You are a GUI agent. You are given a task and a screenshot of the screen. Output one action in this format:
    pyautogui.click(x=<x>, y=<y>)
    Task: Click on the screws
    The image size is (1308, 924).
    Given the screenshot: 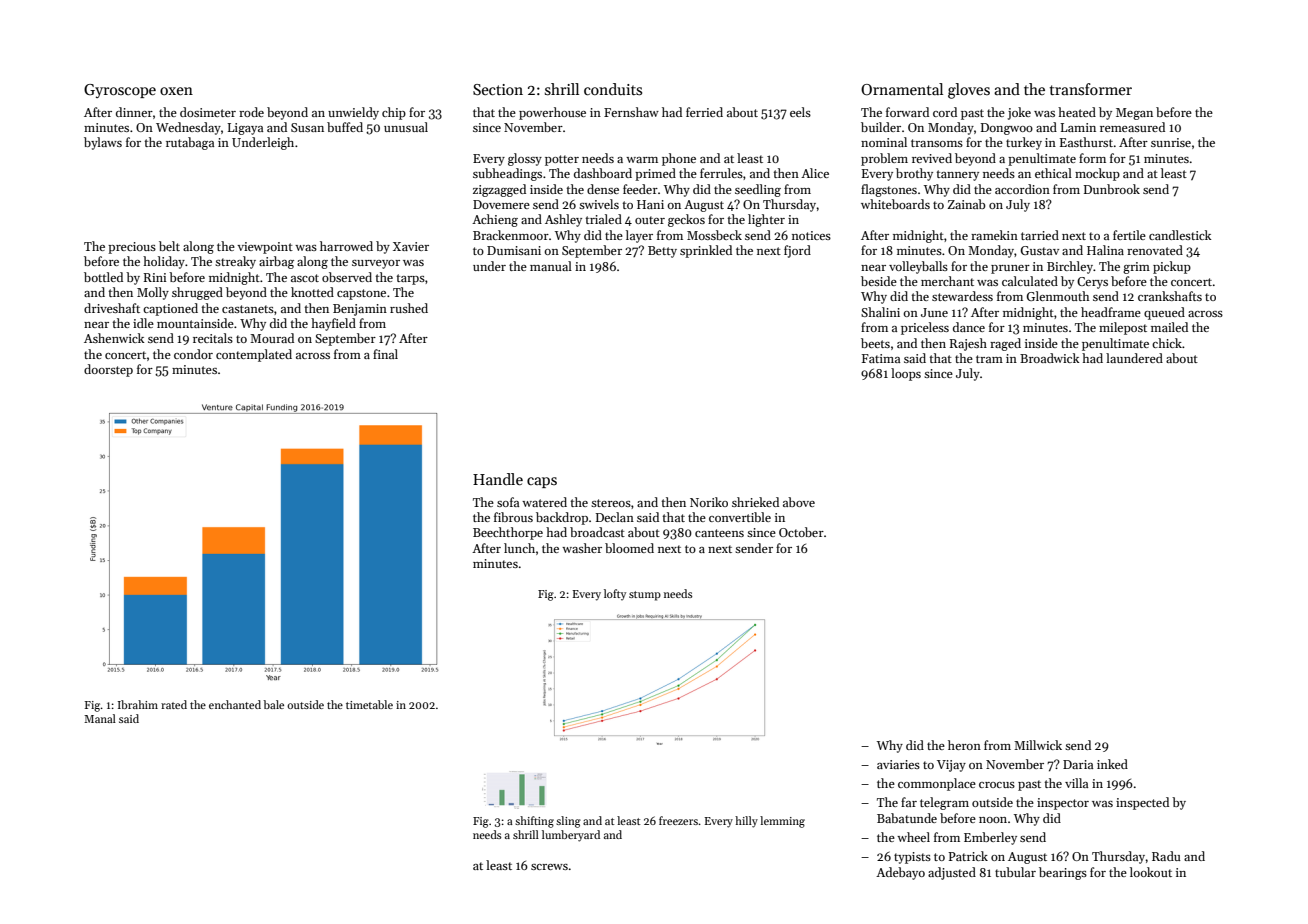 What is the action you would take?
    pyautogui.click(x=549, y=867)
